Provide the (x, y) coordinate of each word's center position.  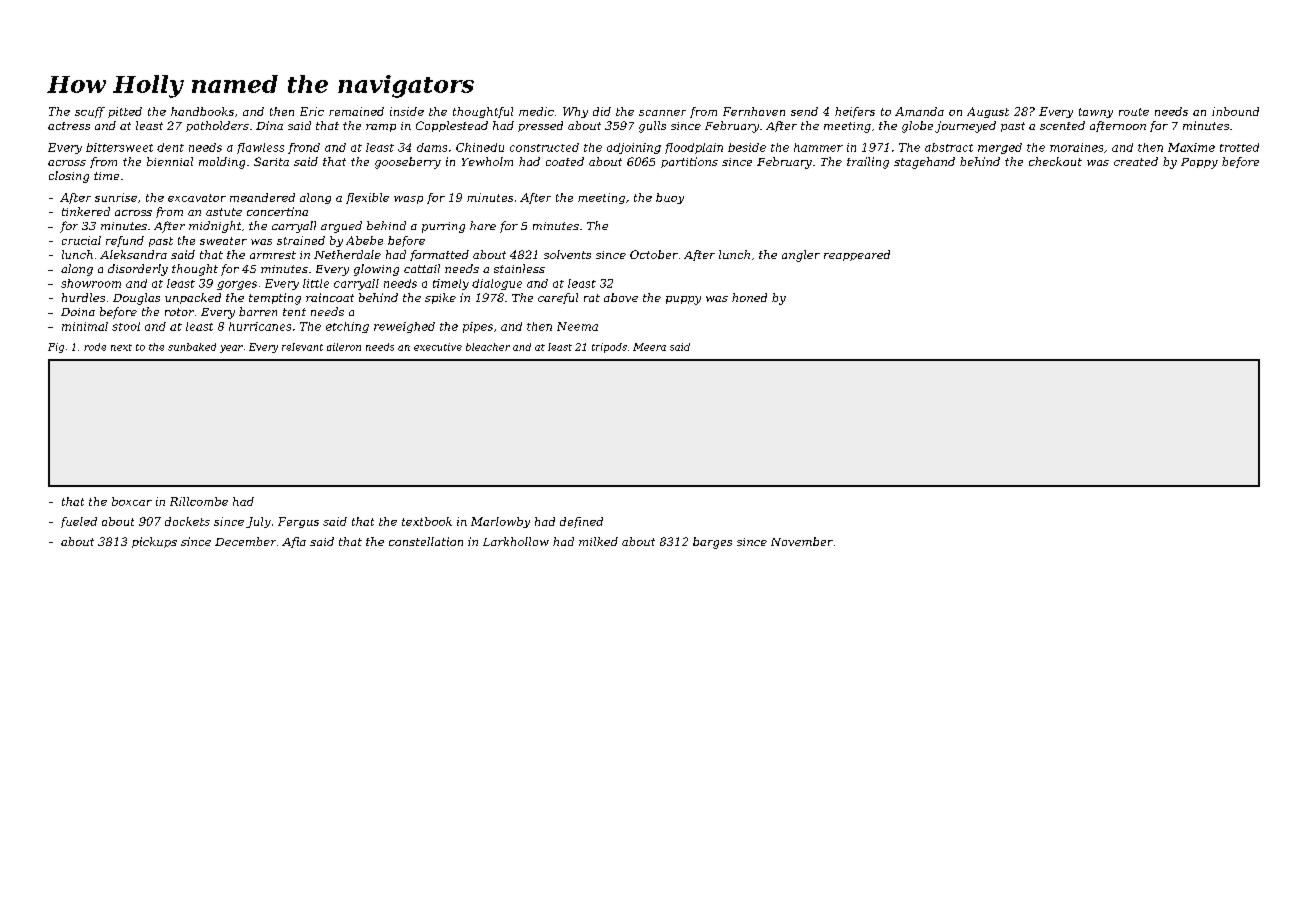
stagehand (924, 163)
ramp (381, 128)
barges (712, 543)
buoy (670, 198)
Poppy (1199, 163)
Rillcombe (199, 501)
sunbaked (192, 347)
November (802, 541)
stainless (519, 268)
